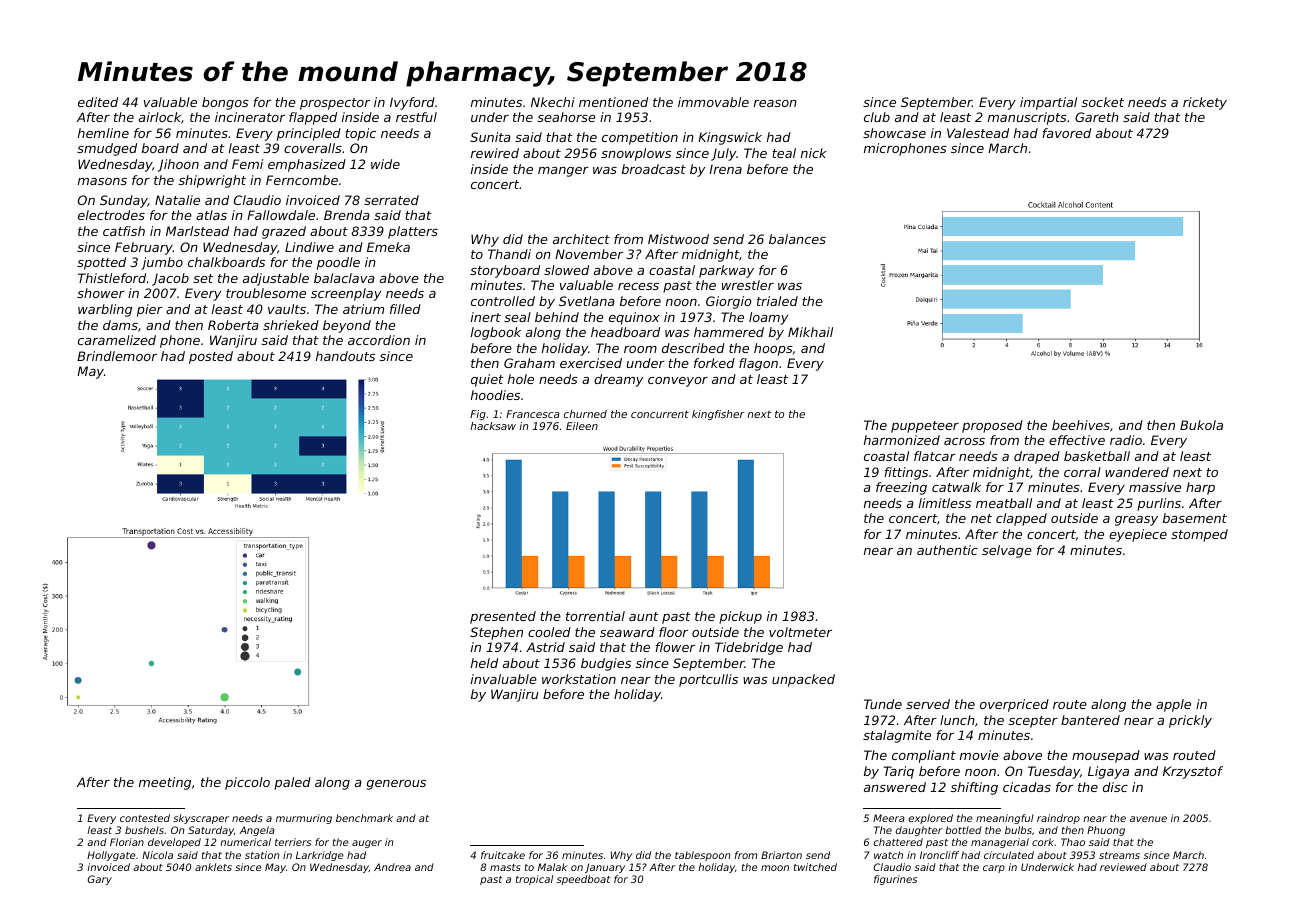  What do you see at coordinates (1159, 504) in the document?
I see `purlins` at bounding box center [1159, 504].
